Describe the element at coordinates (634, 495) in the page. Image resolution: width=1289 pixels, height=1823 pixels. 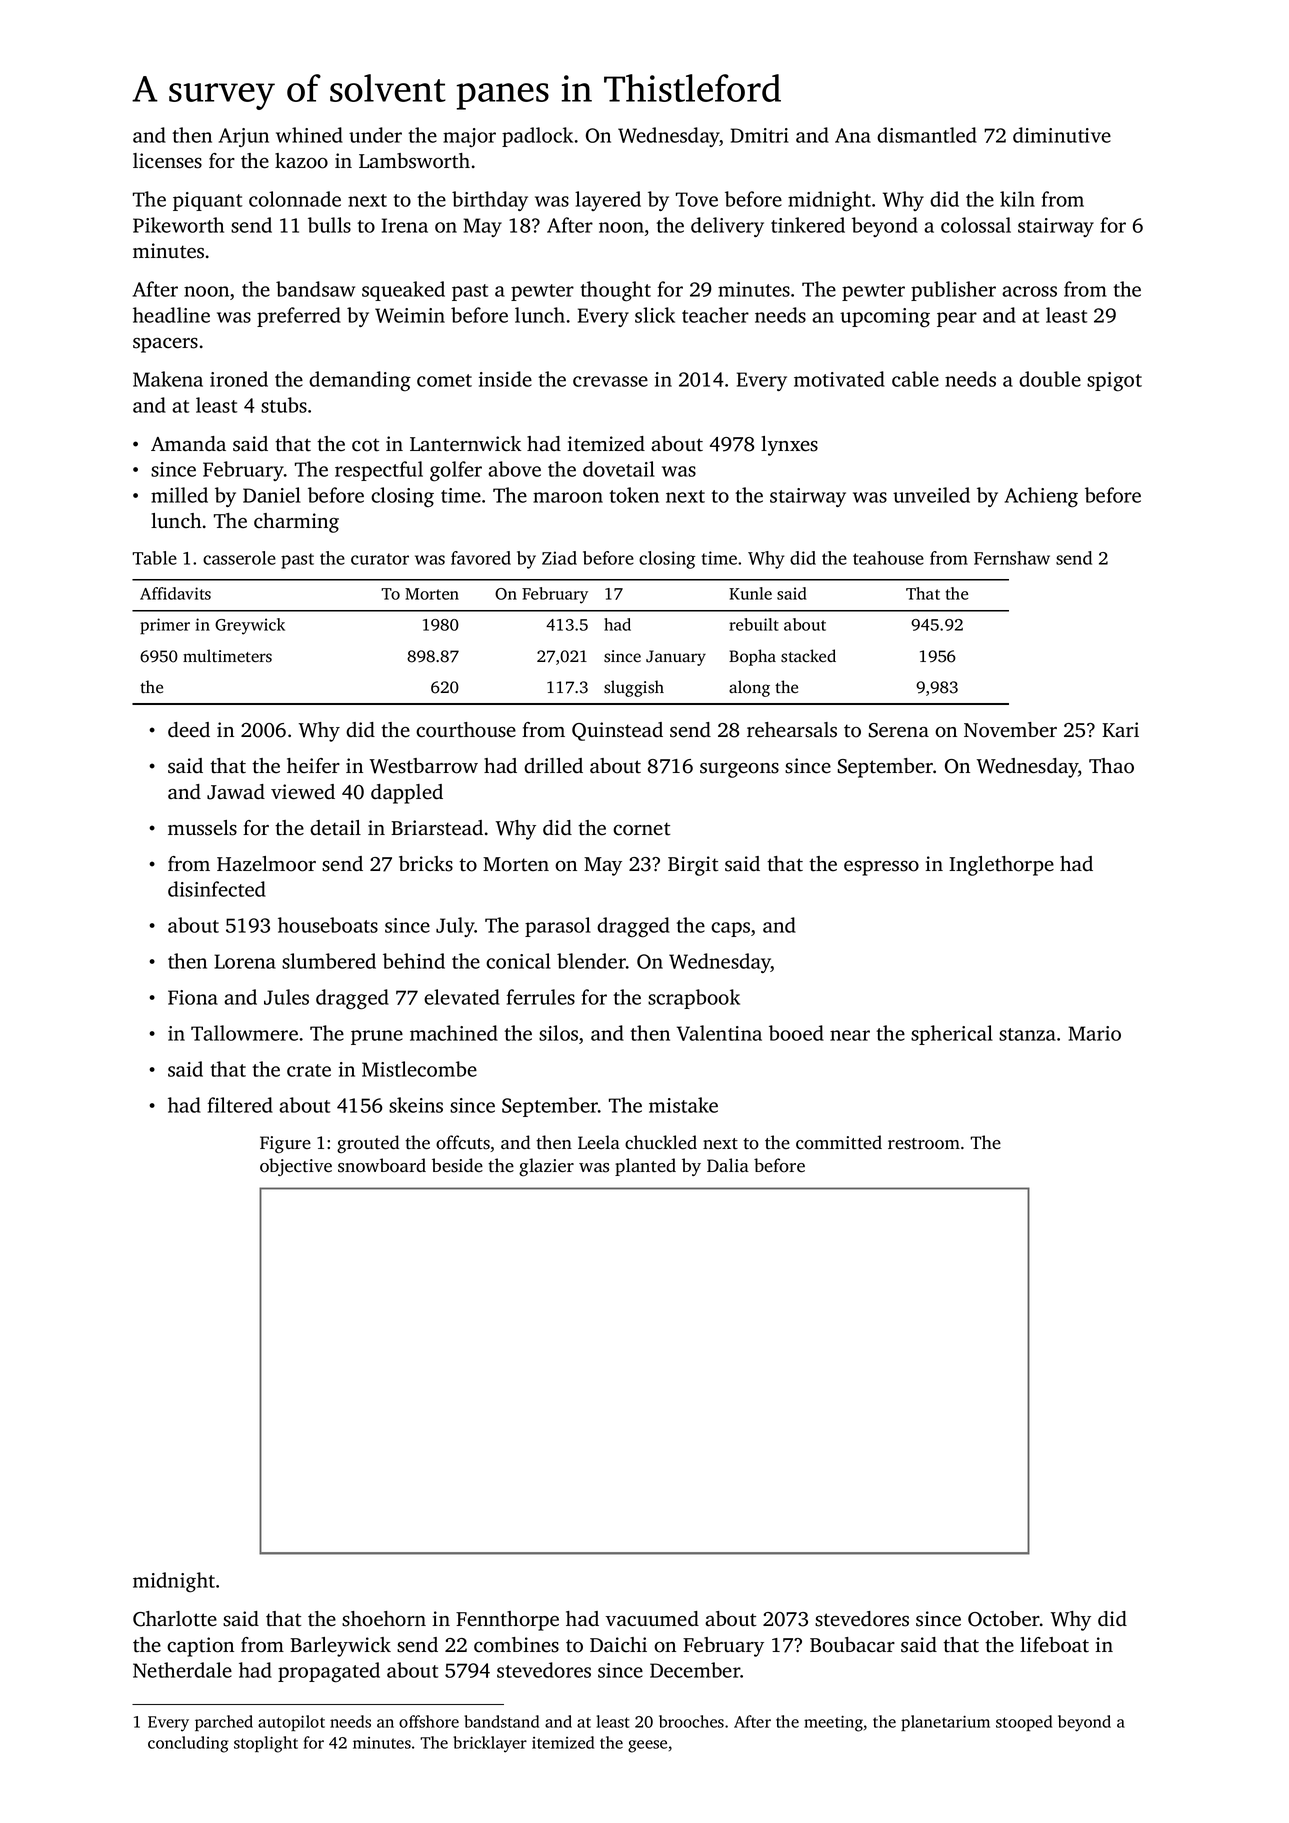
I see `token` at that location.
